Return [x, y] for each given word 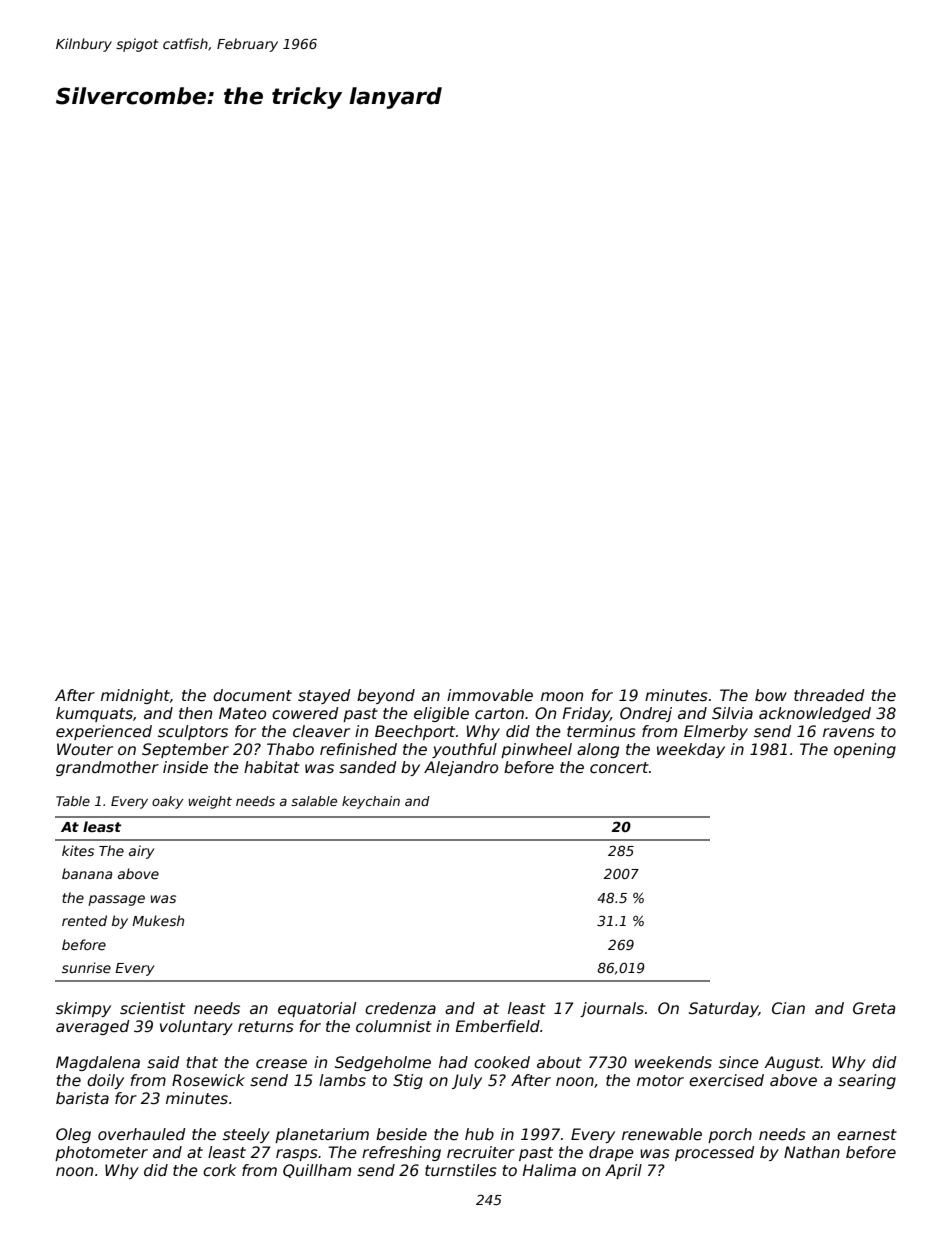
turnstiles [461, 1170]
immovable [490, 695]
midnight [135, 696]
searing [867, 1081]
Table [73, 801]
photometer [101, 1153]
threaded [829, 695]
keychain [371, 802]
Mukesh [158, 920]
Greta [874, 1008]
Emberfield [498, 1026]
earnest [867, 1135]
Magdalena [98, 1063]
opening [865, 750]
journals [612, 1009]
